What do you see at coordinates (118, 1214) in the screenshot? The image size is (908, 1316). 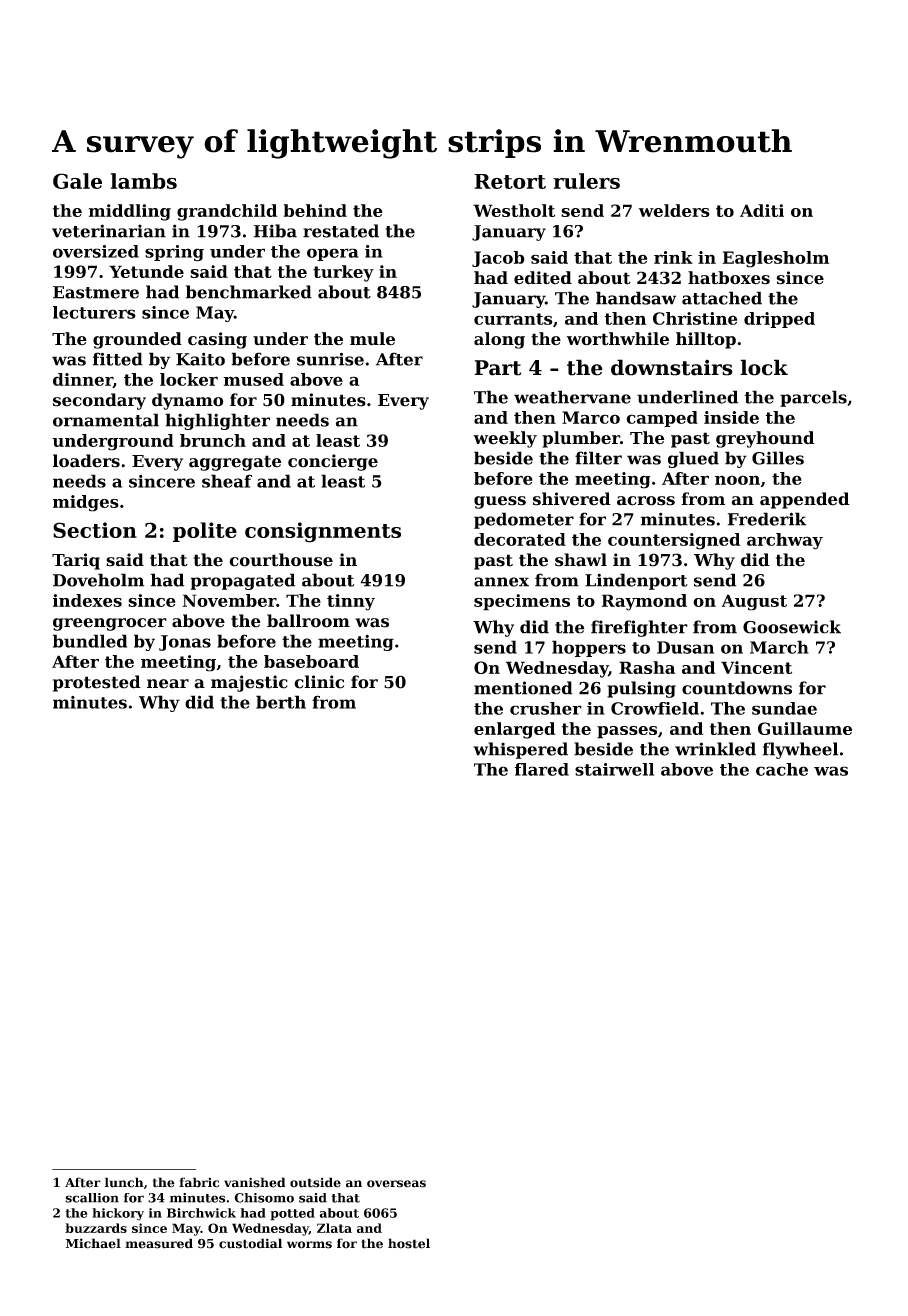 I see `hickory` at bounding box center [118, 1214].
